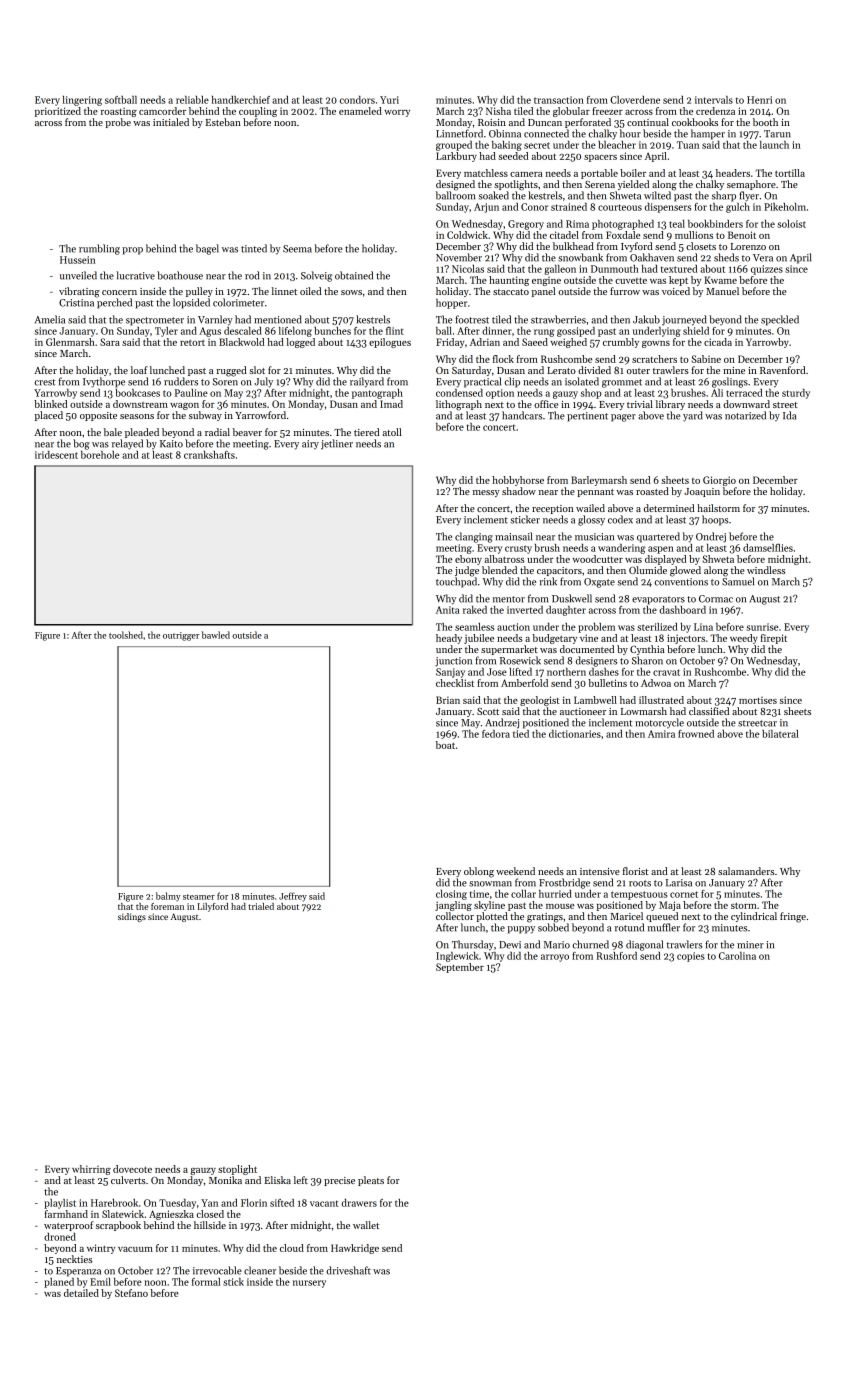  Describe the element at coordinates (714, 100) in the screenshot. I see `intervals` at that location.
